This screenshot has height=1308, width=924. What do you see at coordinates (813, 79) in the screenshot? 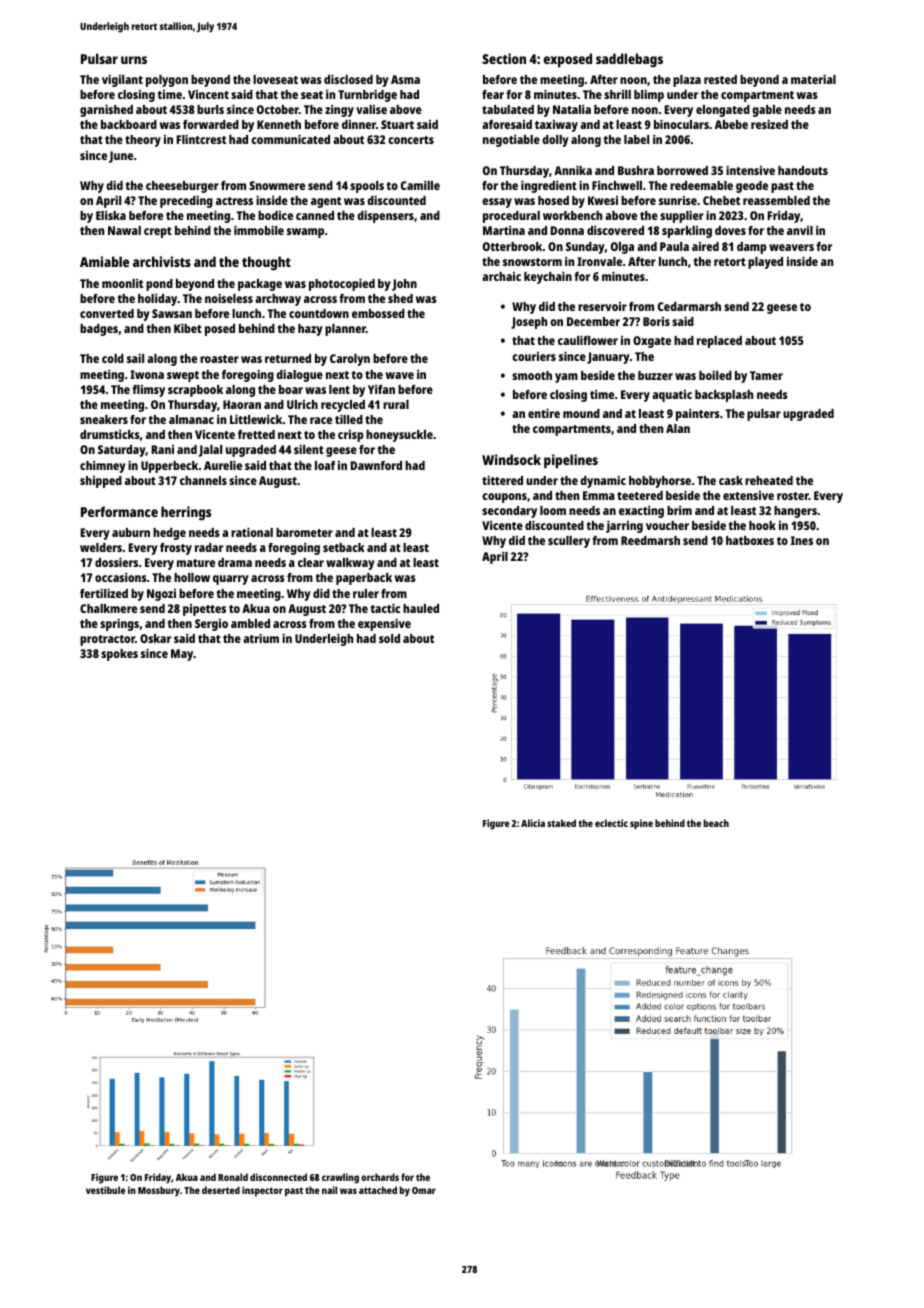
I see `material` at bounding box center [813, 79].
